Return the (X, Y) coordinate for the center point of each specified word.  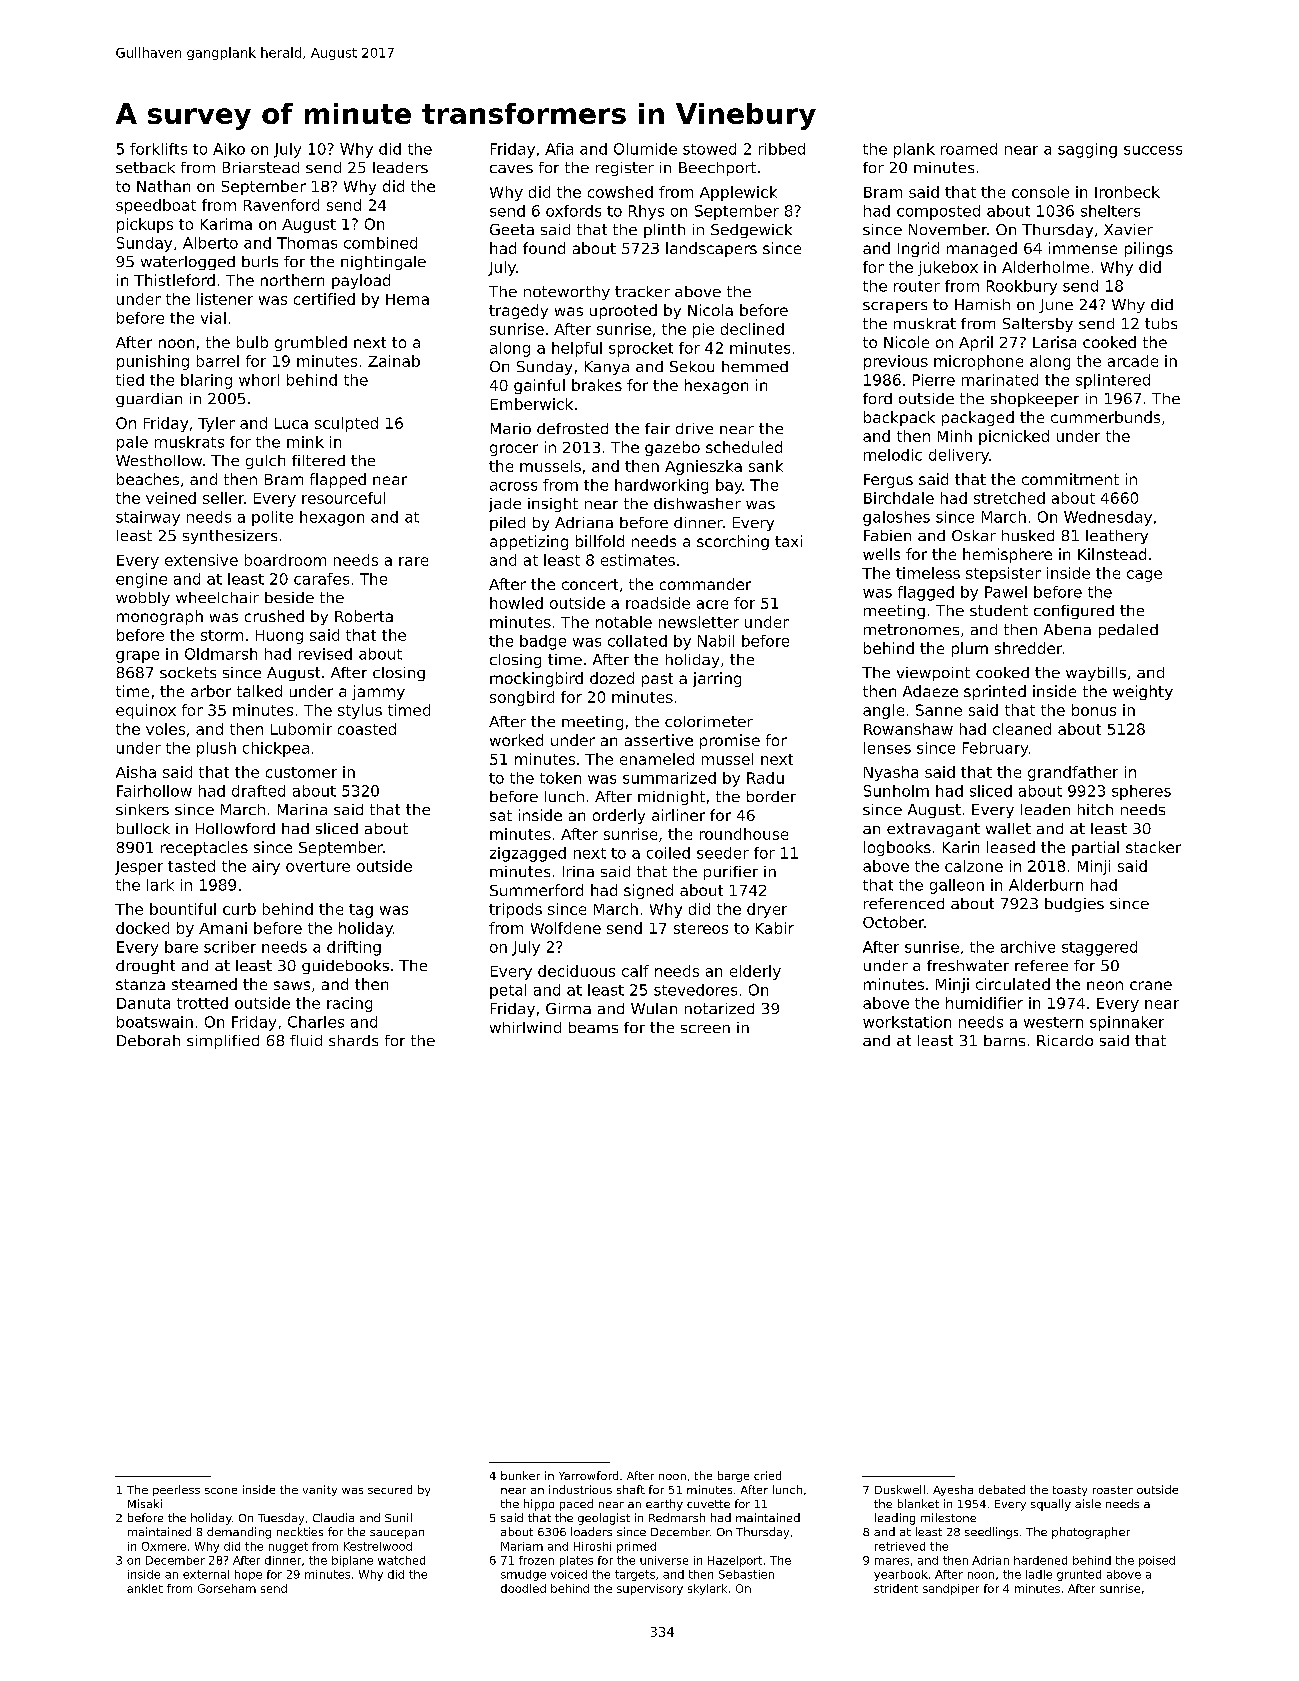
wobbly (143, 599)
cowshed (620, 192)
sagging (1087, 150)
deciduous (576, 971)
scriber (230, 947)
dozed (612, 678)
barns (1004, 1040)
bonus (1094, 710)
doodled (523, 1588)
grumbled (311, 343)
